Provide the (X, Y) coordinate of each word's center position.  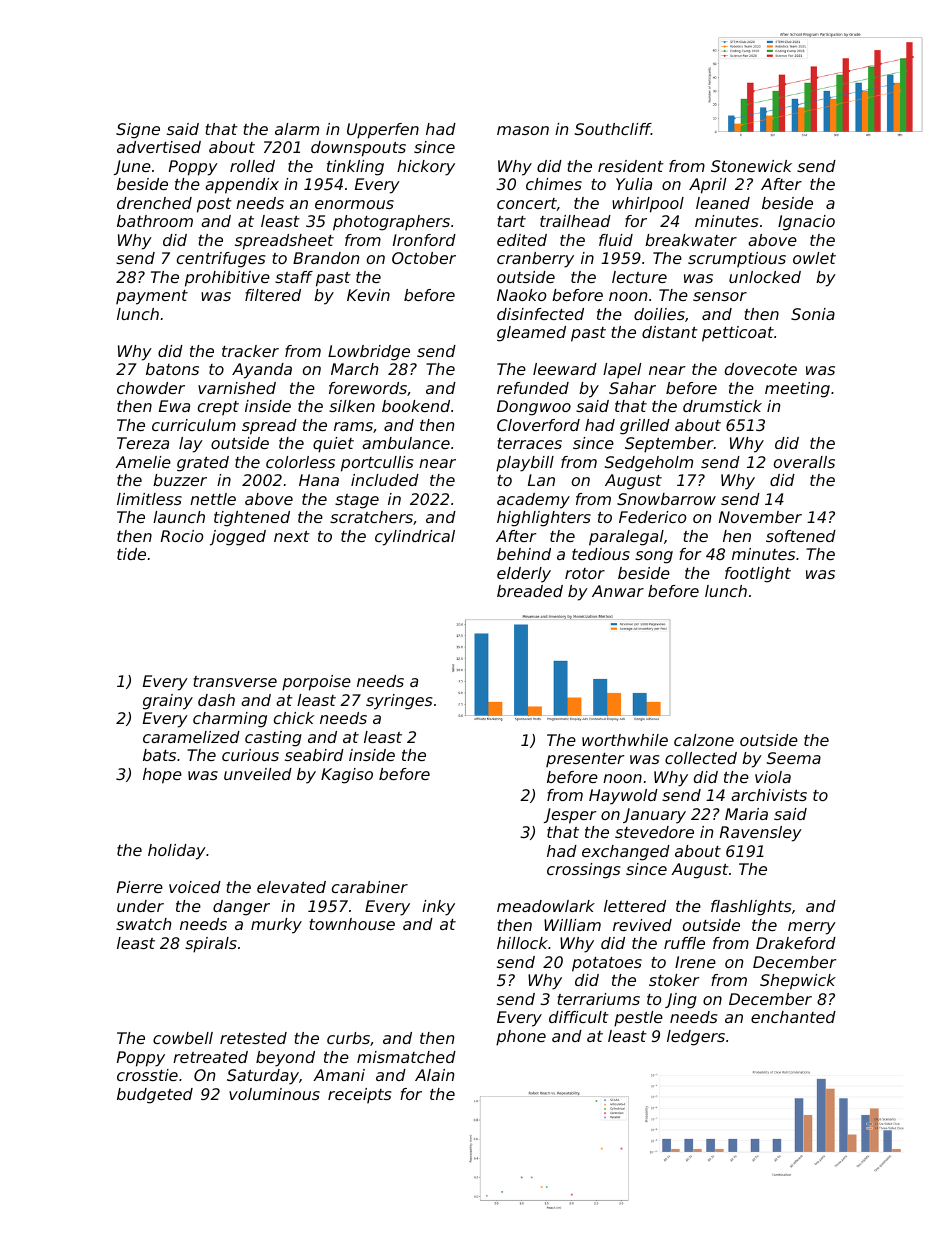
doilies (659, 314)
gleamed (531, 334)
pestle (638, 1019)
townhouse (352, 924)
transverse (235, 681)
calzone (704, 740)
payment (152, 297)
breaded (530, 591)
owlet (814, 258)
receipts (359, 1095)
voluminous (274, 1094)
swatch (144, 924)
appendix (242, 186)
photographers (391, 223)
